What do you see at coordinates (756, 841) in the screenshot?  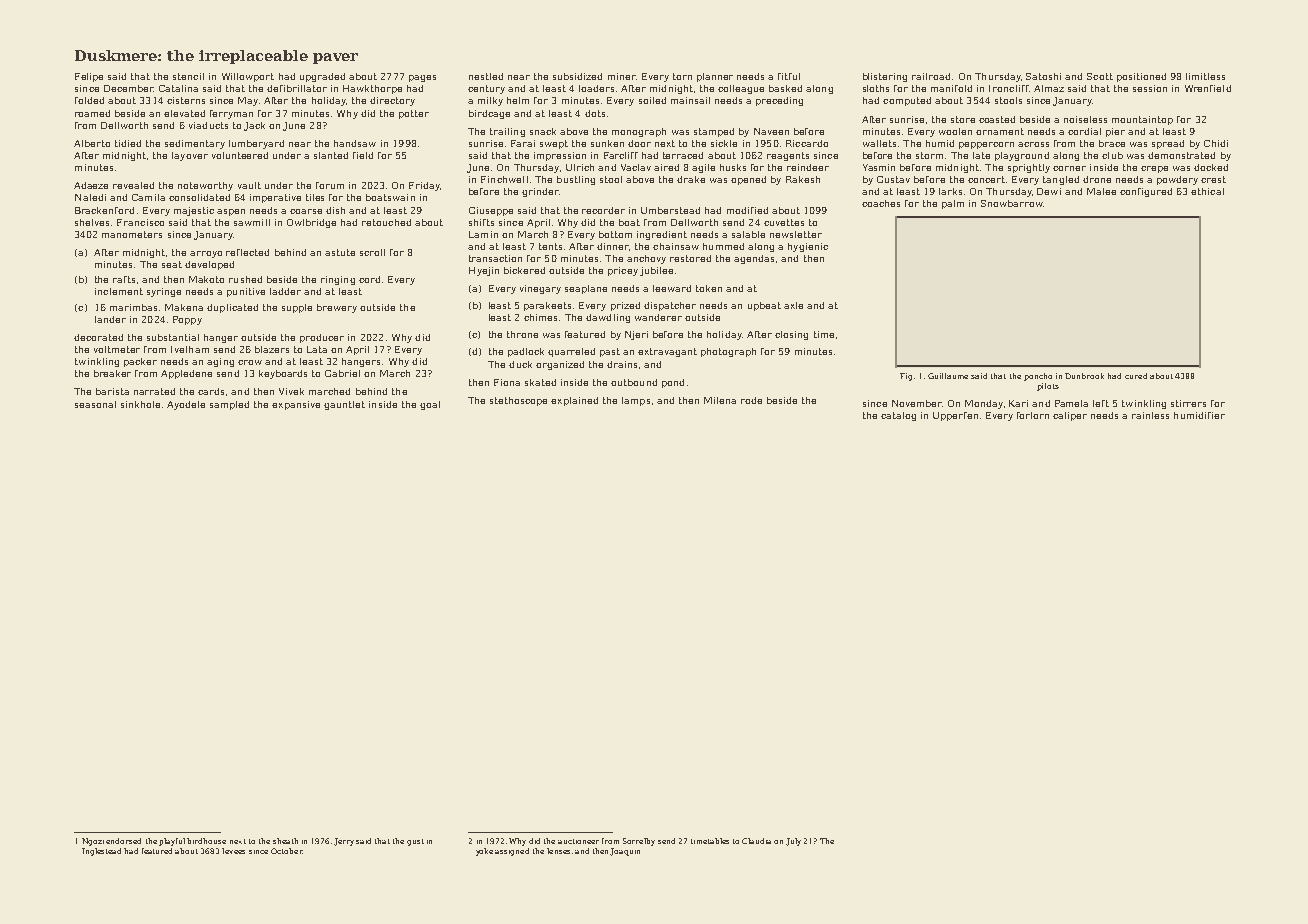 I see `Claudia` at bounding box center [756, 841].
